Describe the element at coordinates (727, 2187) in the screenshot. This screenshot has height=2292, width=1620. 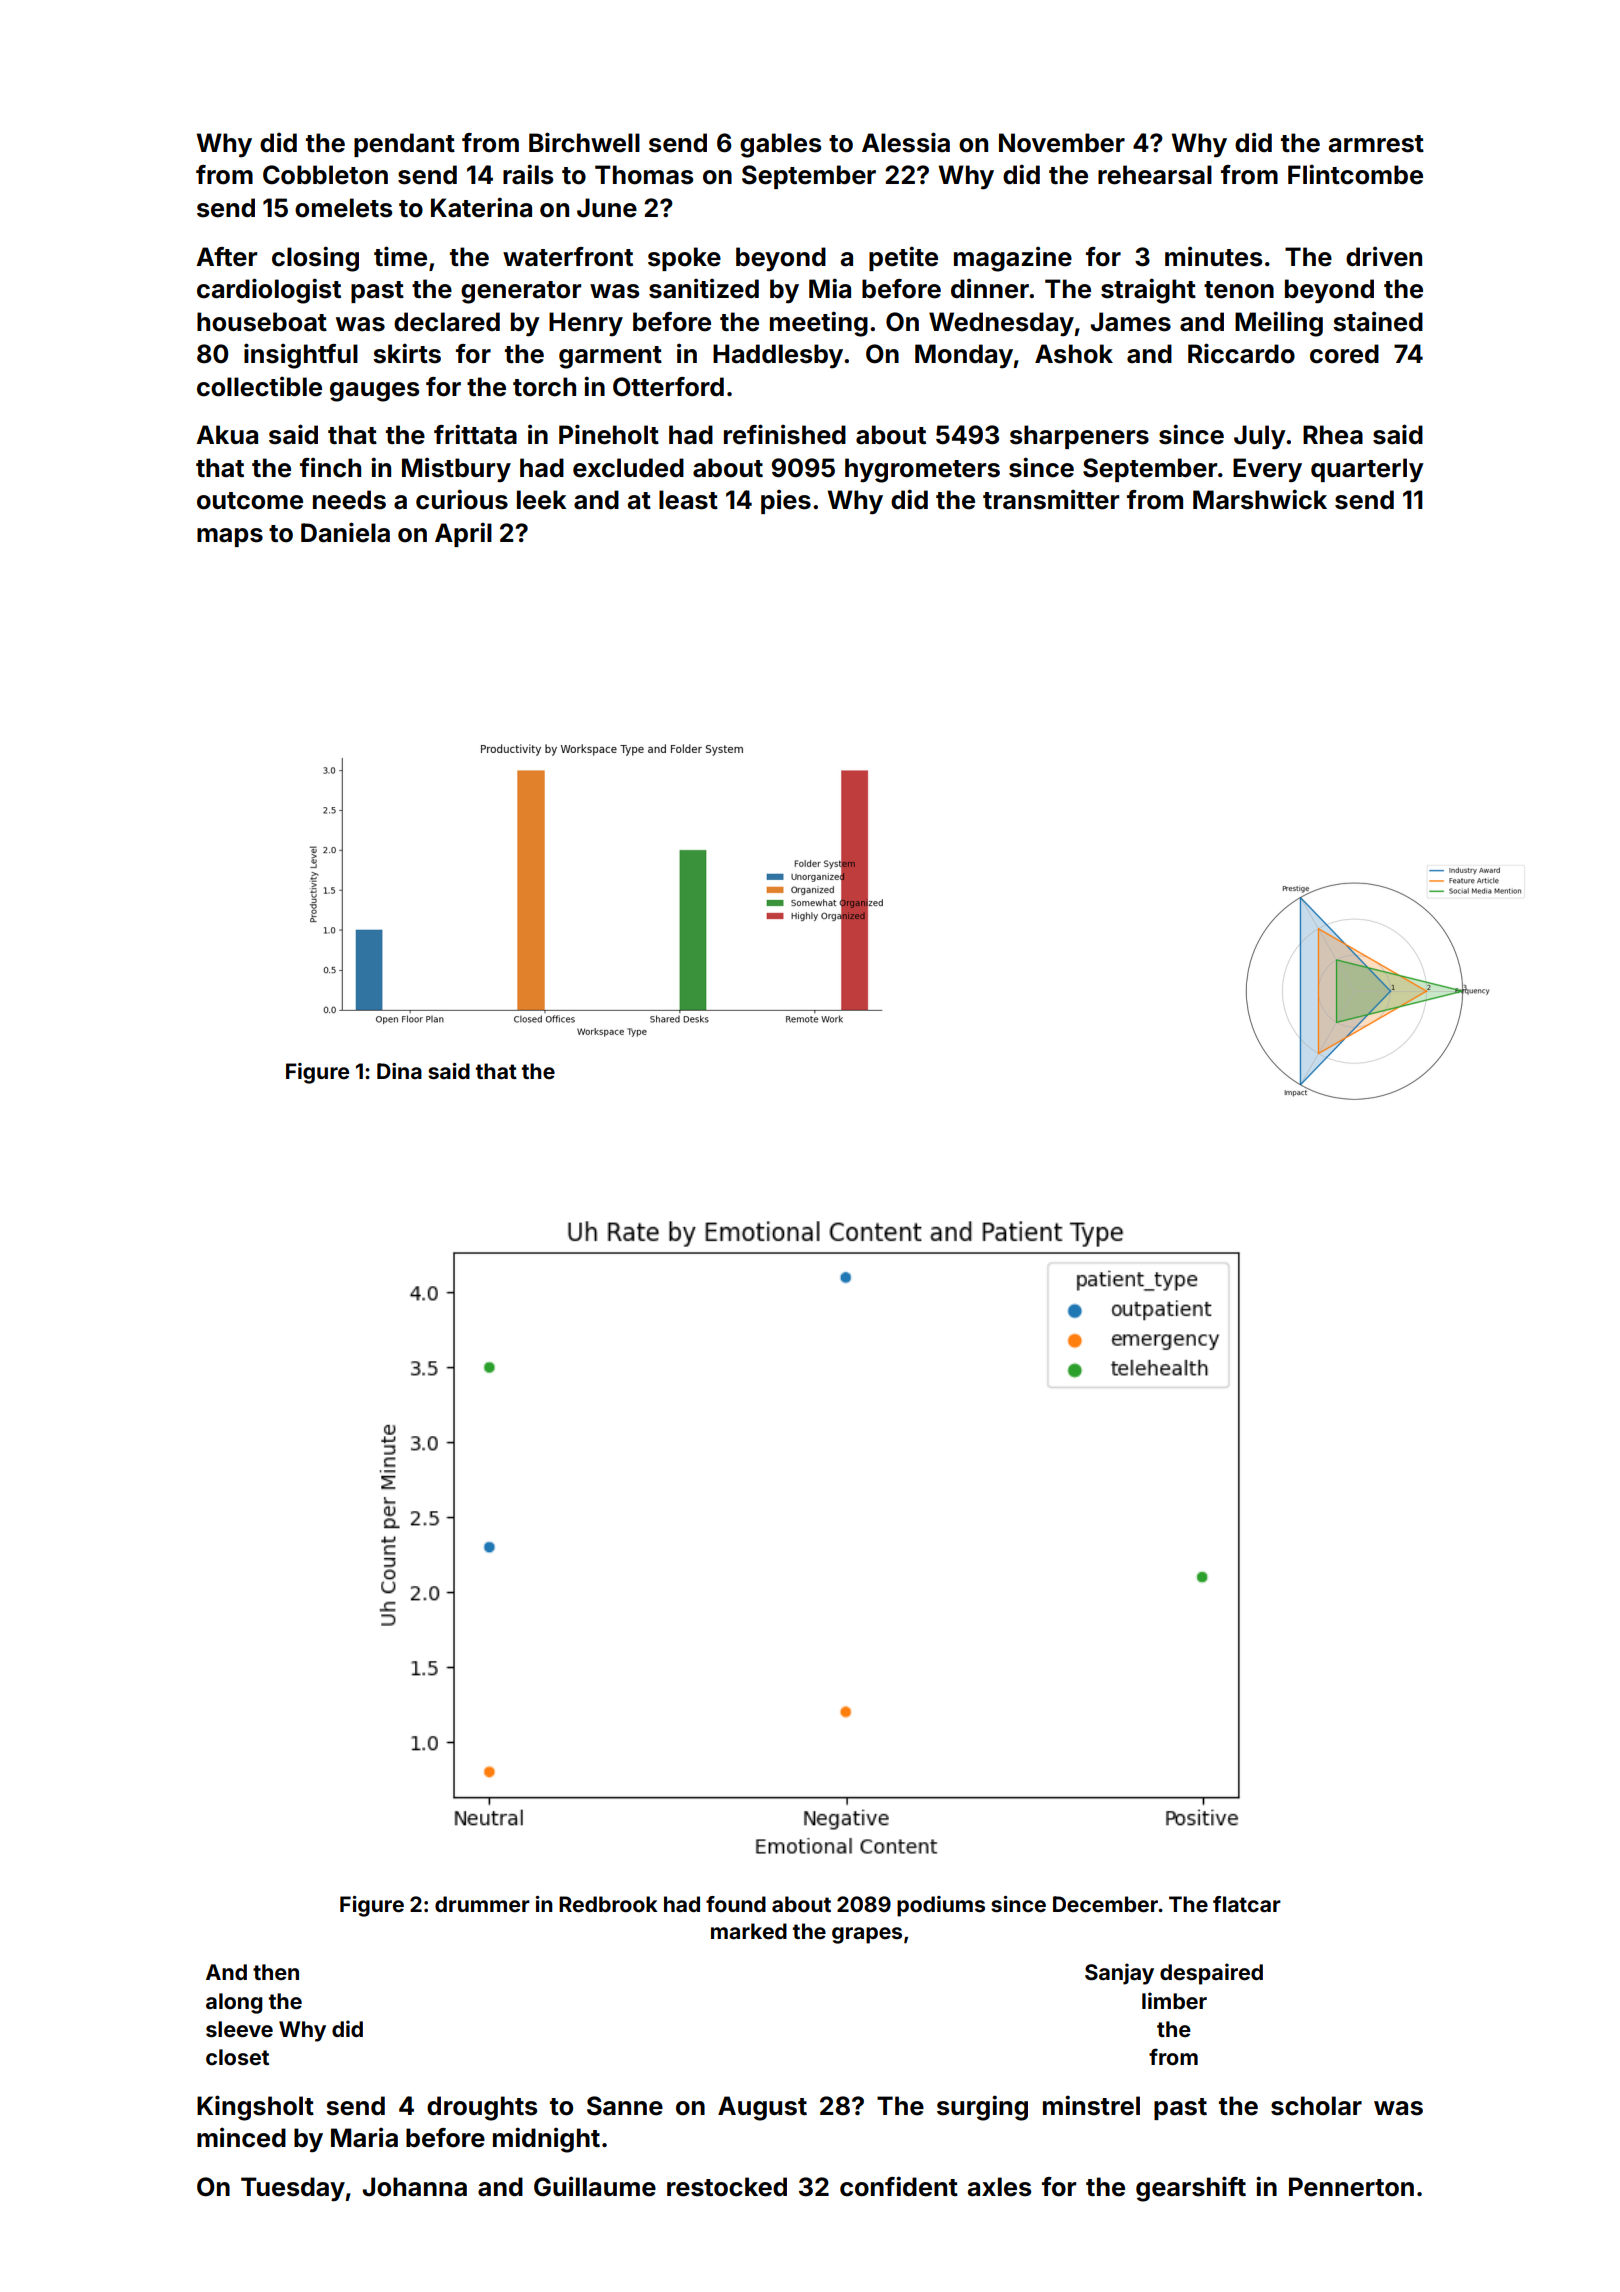
I see `restocked` at that location.
